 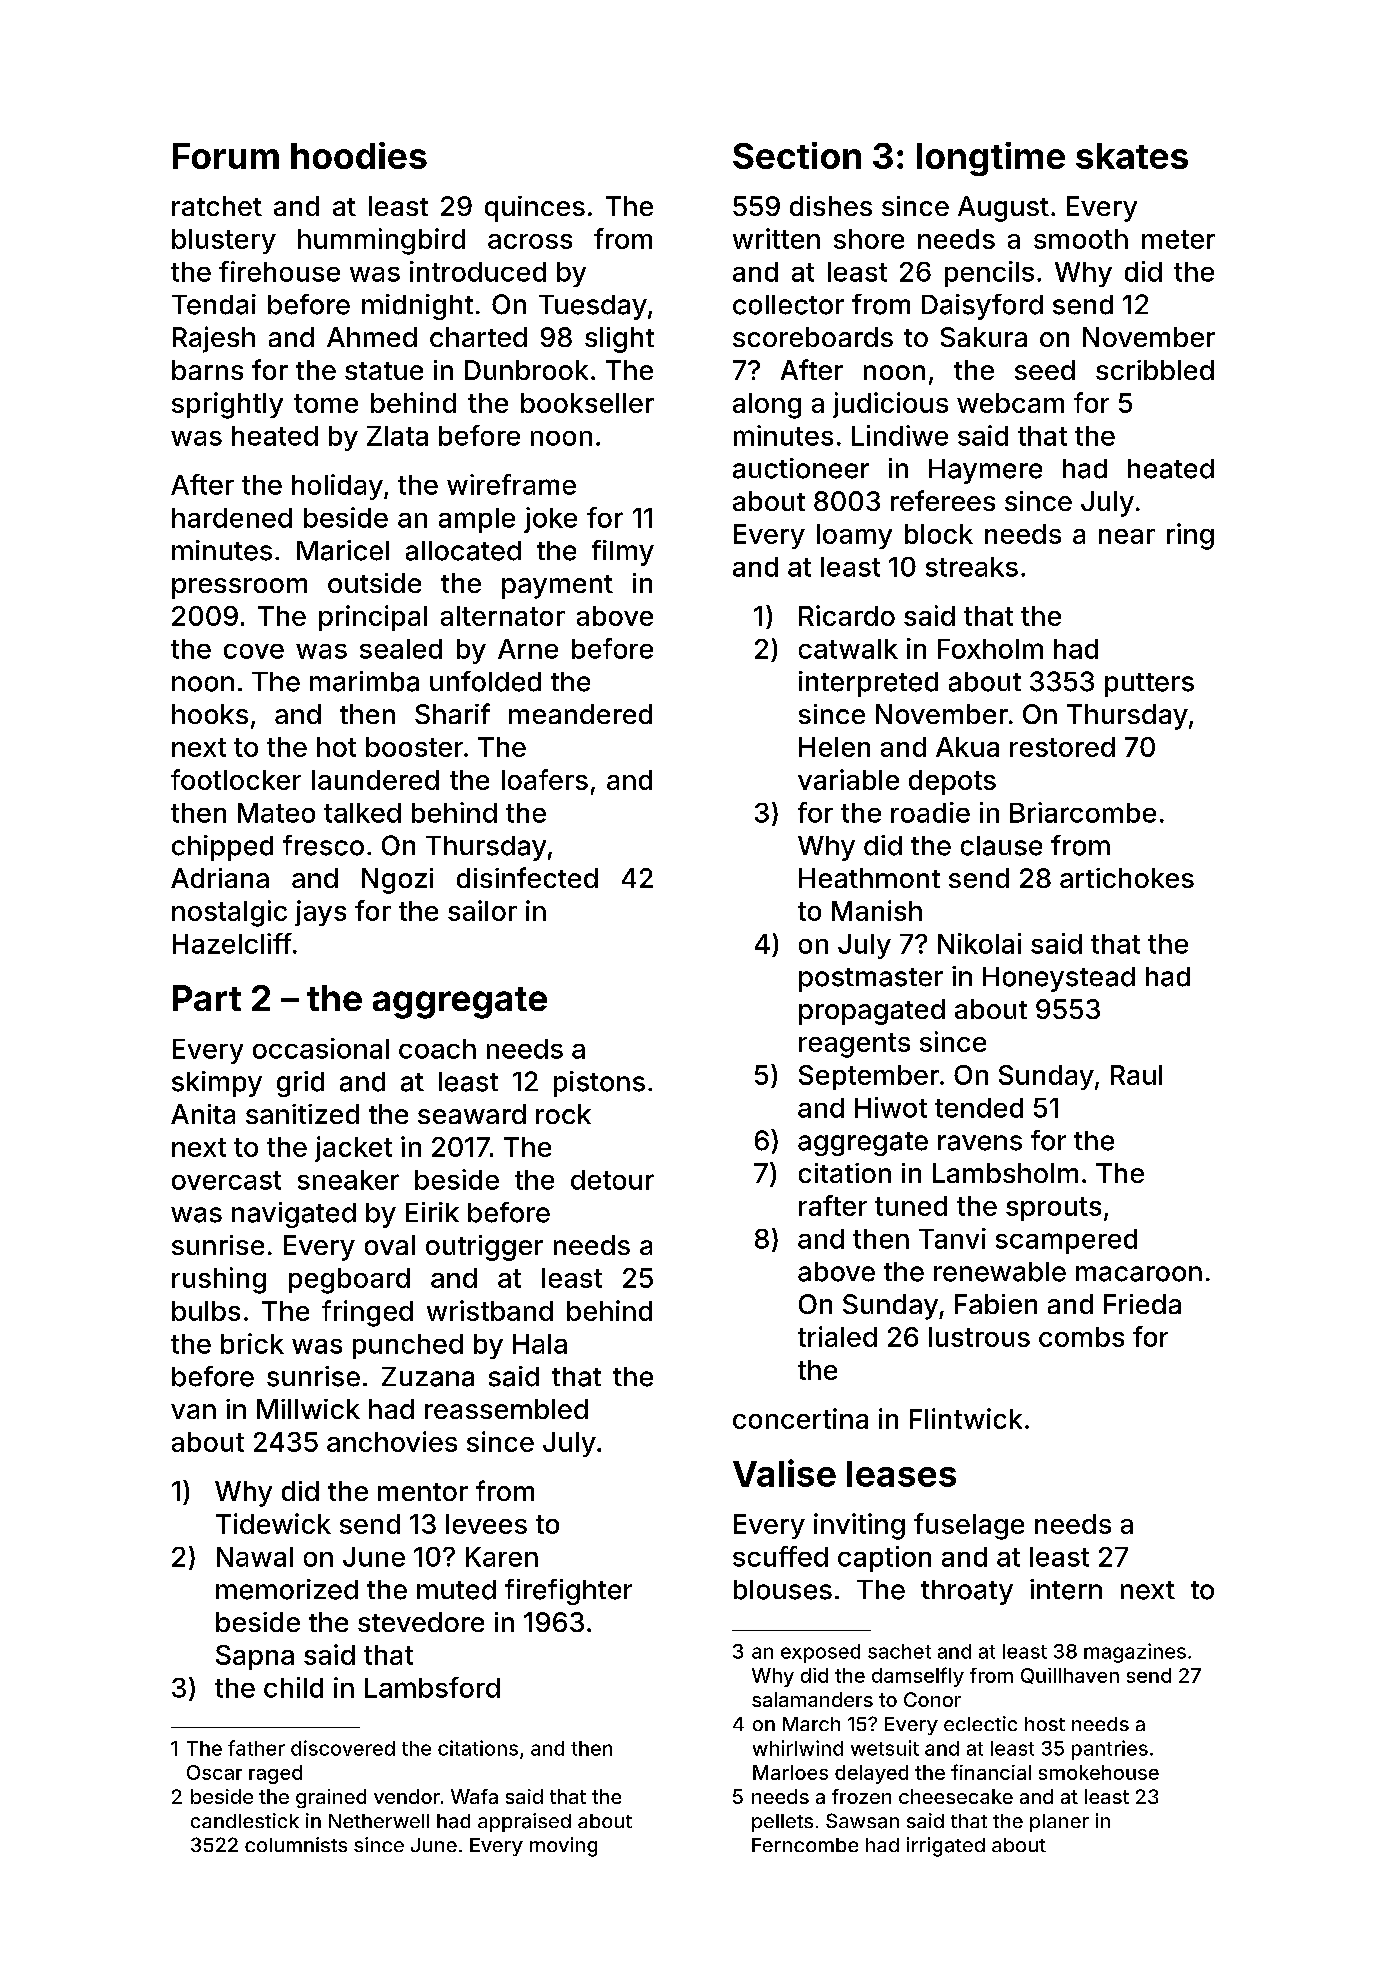 I want to click on smooth, so click(x=1081, y=239).
